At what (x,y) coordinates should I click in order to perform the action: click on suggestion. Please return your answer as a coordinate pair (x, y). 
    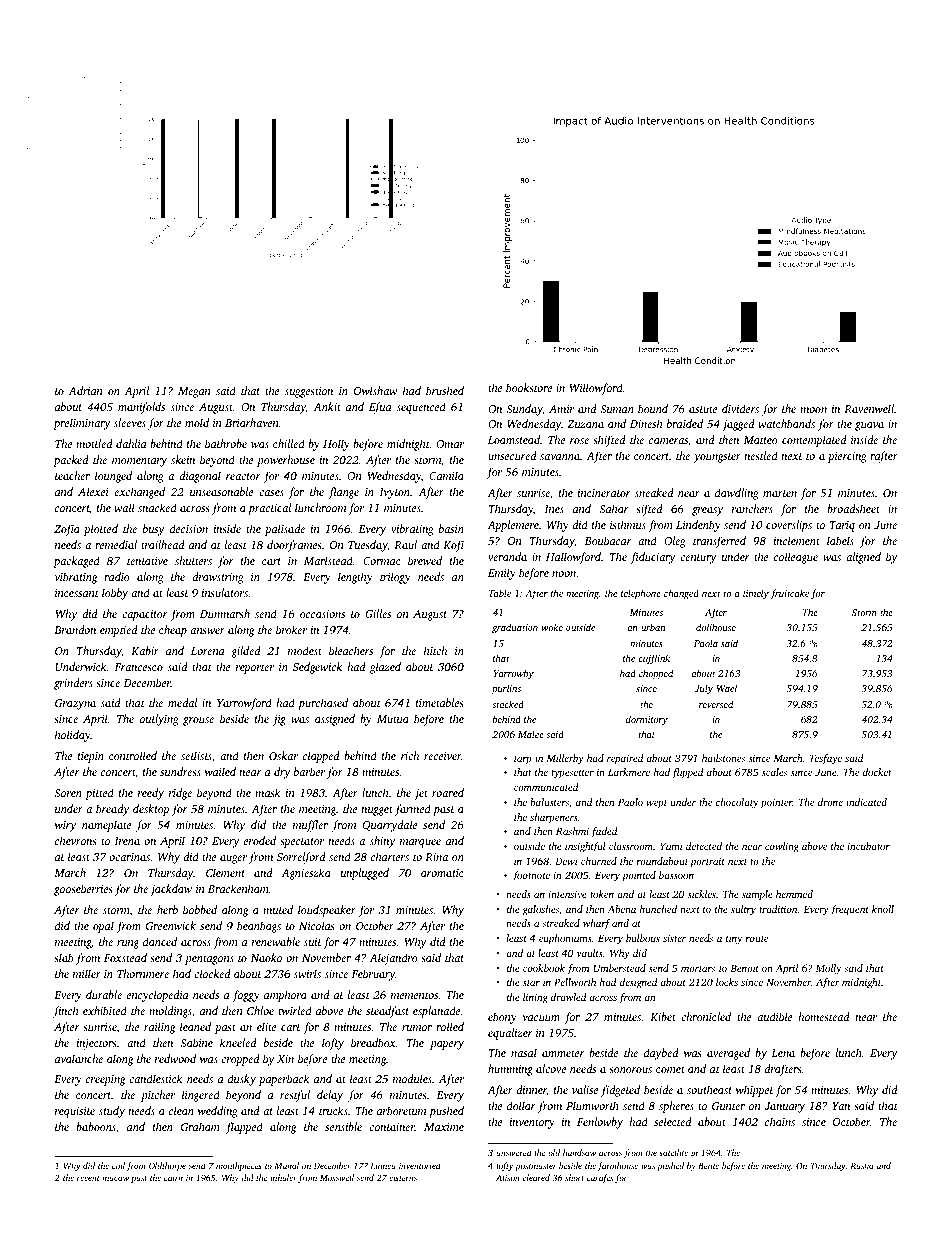
    Looking at the image, I should click on (309, 392).
